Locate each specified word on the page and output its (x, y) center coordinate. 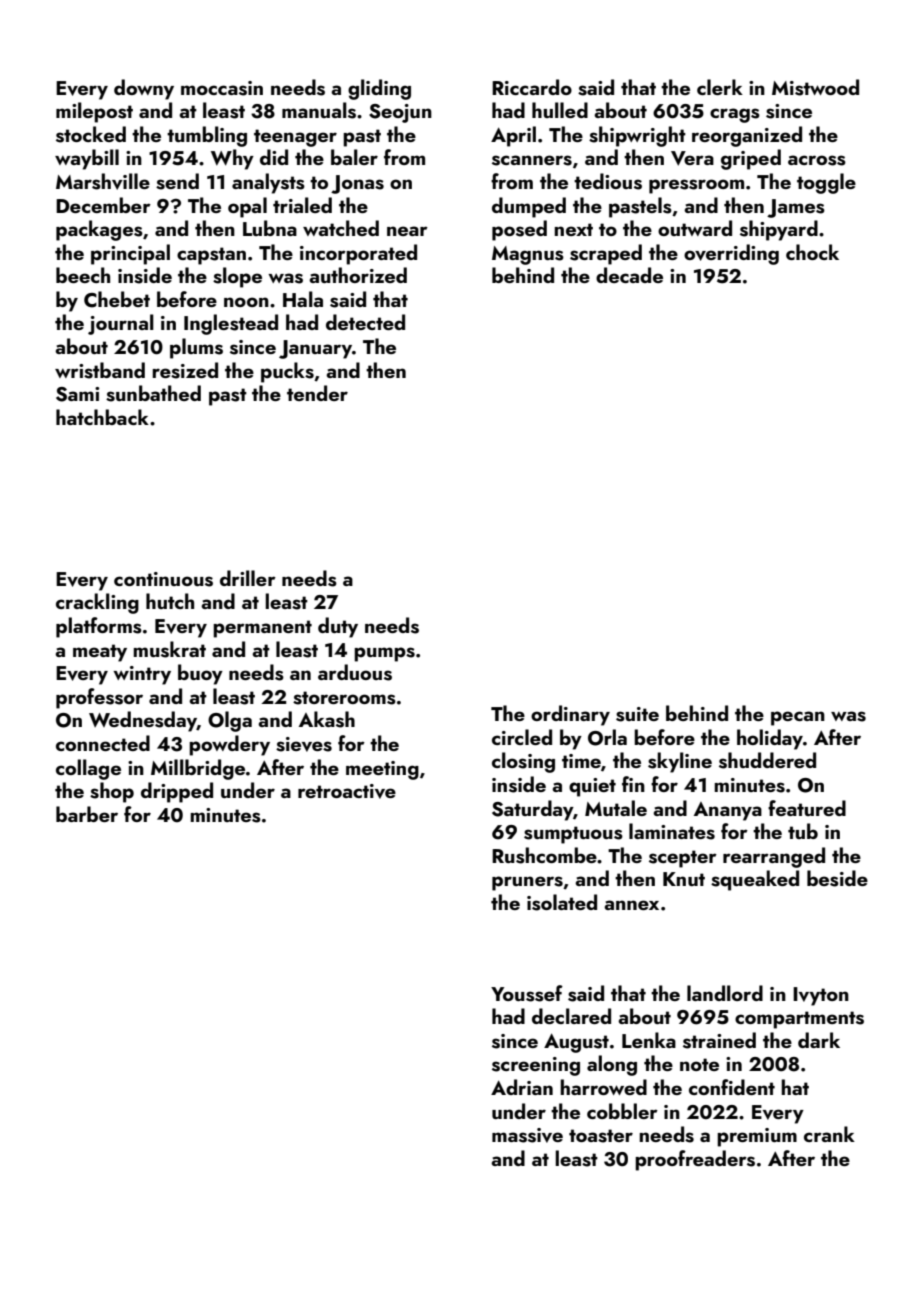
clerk (720, 87)
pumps (384, 654)
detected (365, 322)
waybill (87, 159)
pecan (798, 718)
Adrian (522, 1087)
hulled (560, 110)
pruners (527, 883)
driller (248, 578)
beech (83, 275)
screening (536, 1066)
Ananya (728, 811)
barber (87, 814)
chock (812, 252)
